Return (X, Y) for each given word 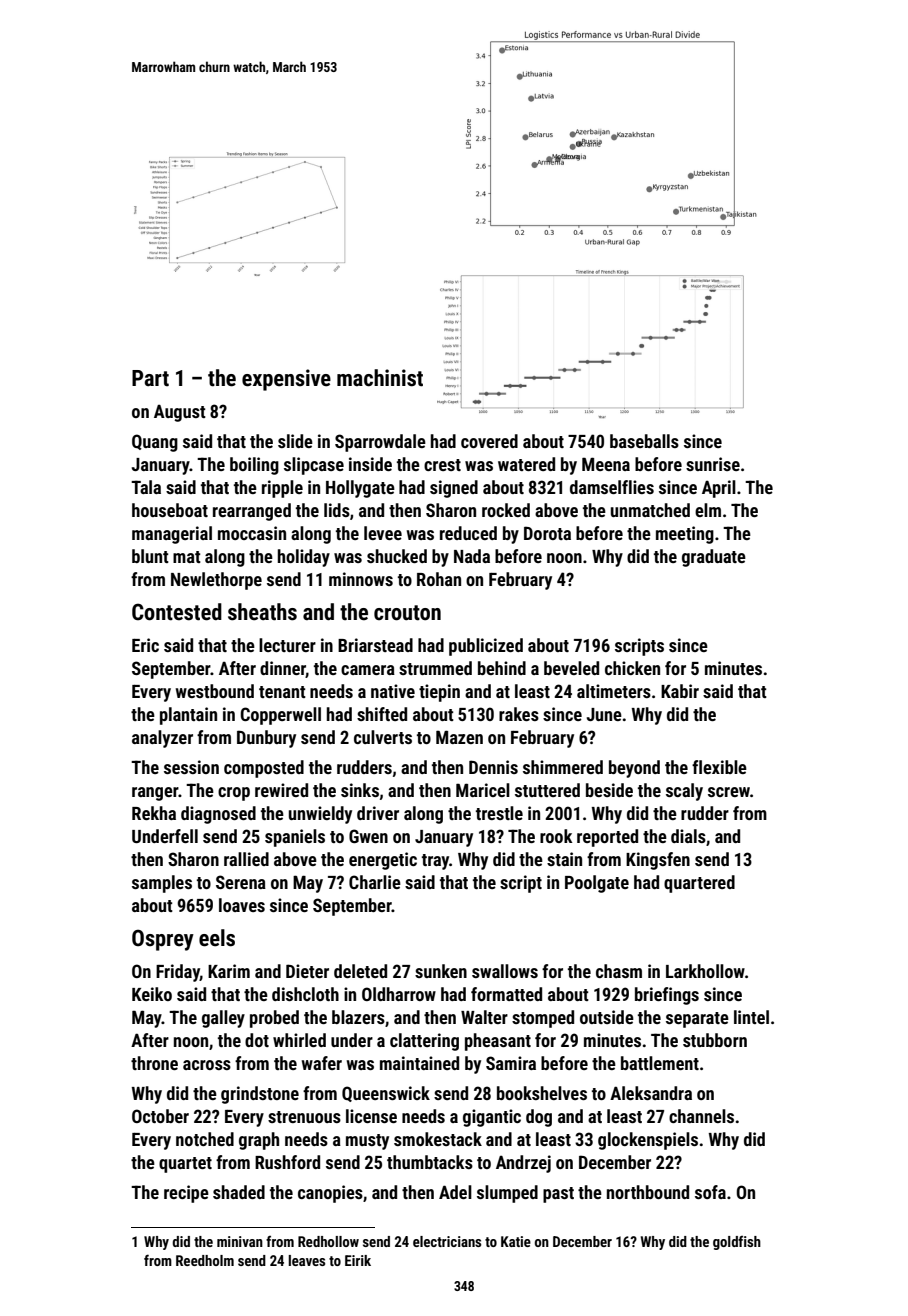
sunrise (713, 464)
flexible (719, 767)
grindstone (260, 1095)
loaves (242, 905)
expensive (286, 380)
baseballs (644, 441)
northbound (648, 1192)
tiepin (439, 693)
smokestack (438, 1139)
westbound (215, 691)
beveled (571, 668)
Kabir (680, 691)
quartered (699, 884)
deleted (360, 971)
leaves (307, 1260)
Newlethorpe (216, 581)
